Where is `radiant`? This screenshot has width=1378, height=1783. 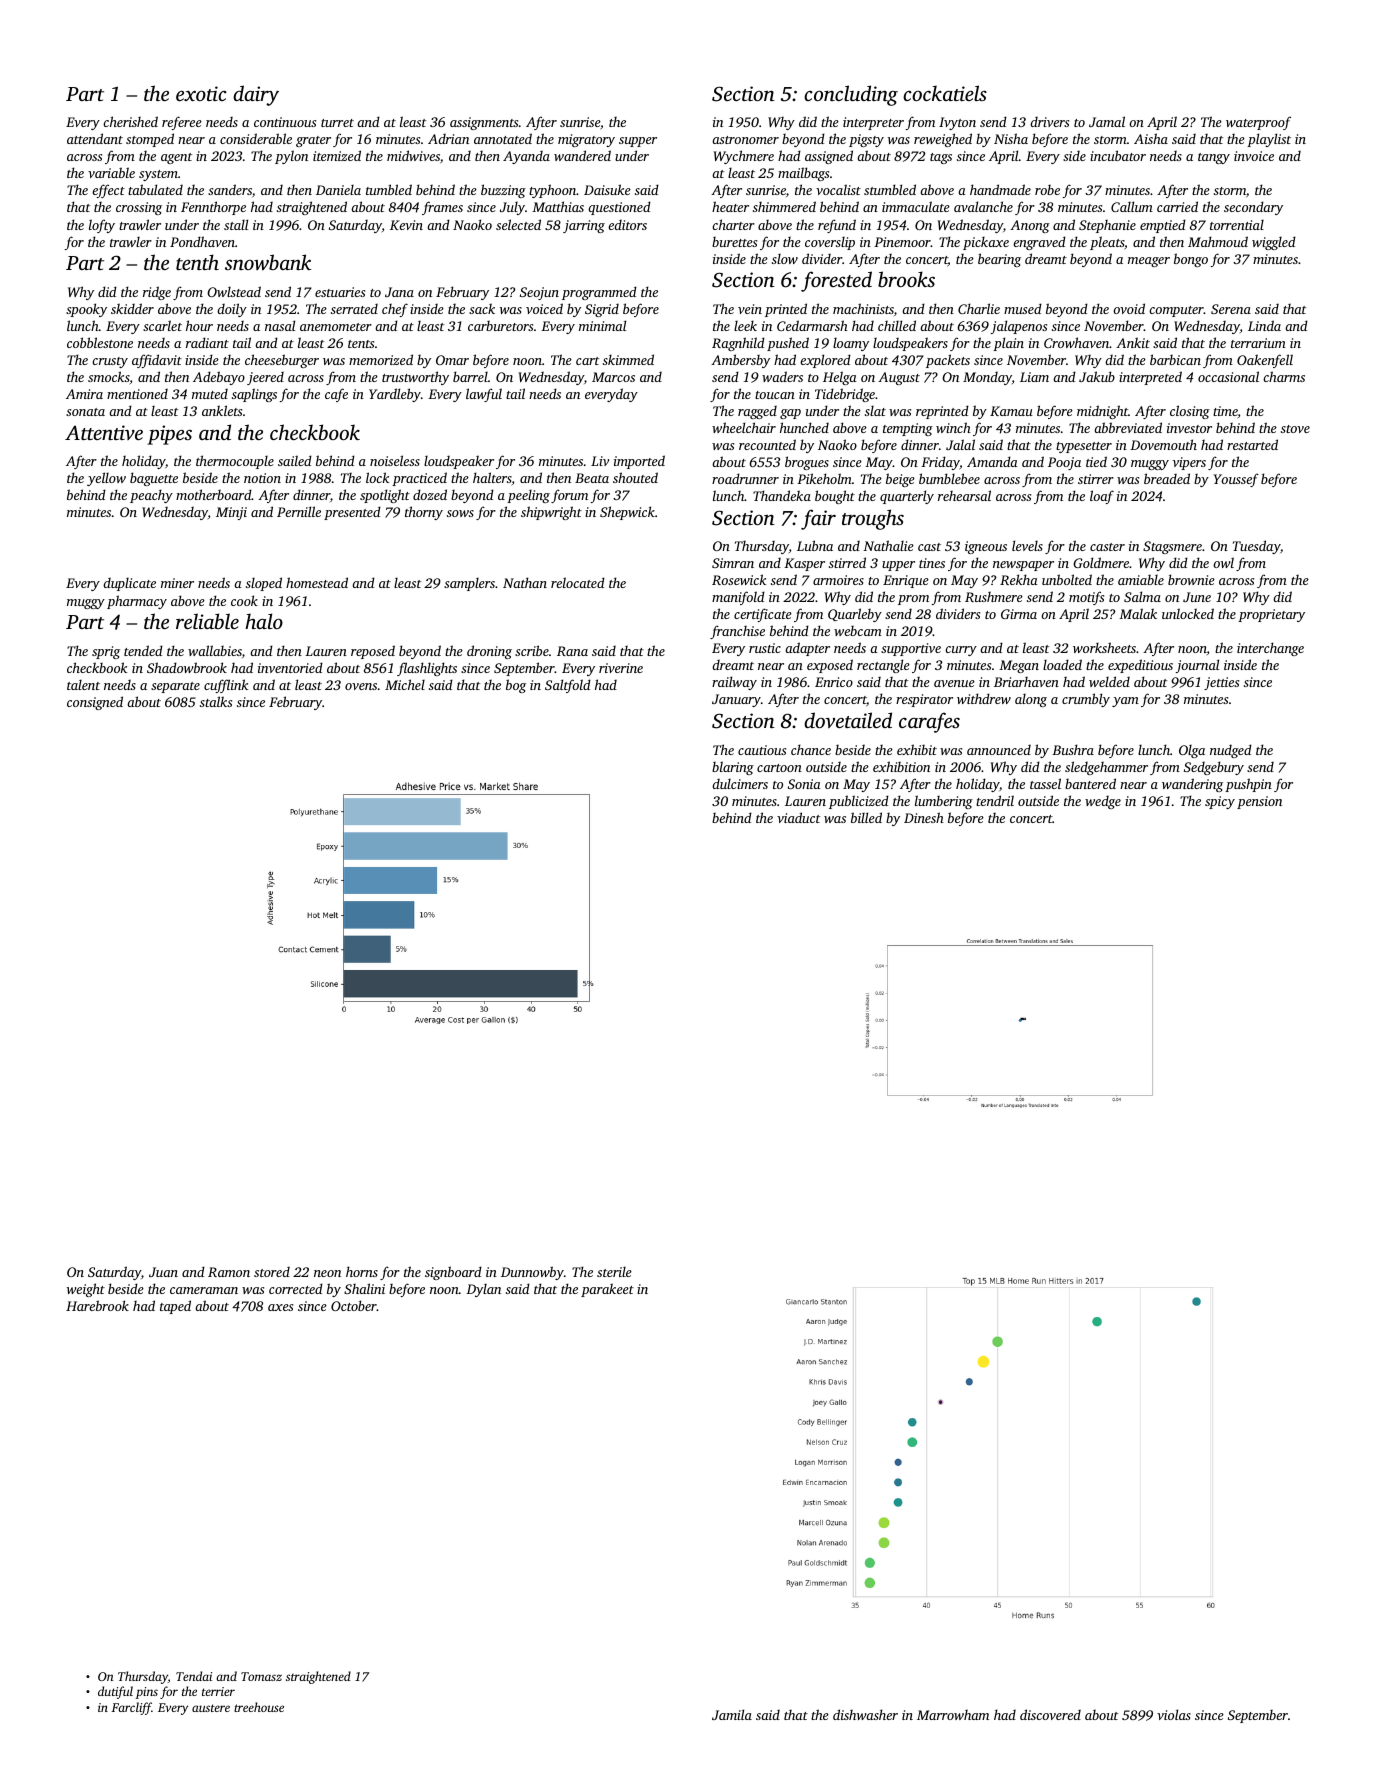
radiant is located at coordinates (207, 342).
